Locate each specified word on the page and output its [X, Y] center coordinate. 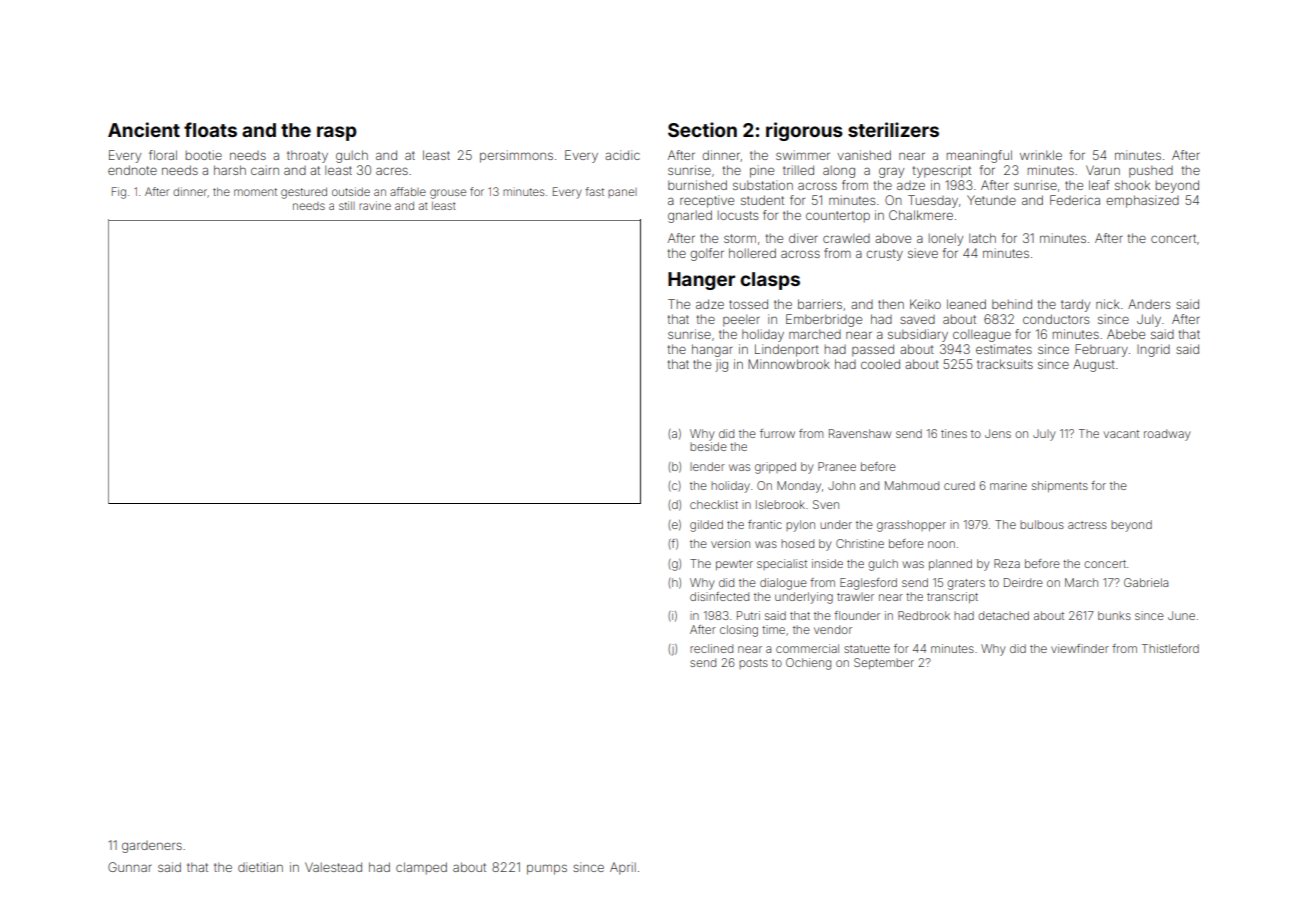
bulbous [1042, 524]
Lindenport [787, 350]
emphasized [1142, 201]
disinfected [719, 596]
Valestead [333, 867]
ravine [375, 205]
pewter [734, 565]
